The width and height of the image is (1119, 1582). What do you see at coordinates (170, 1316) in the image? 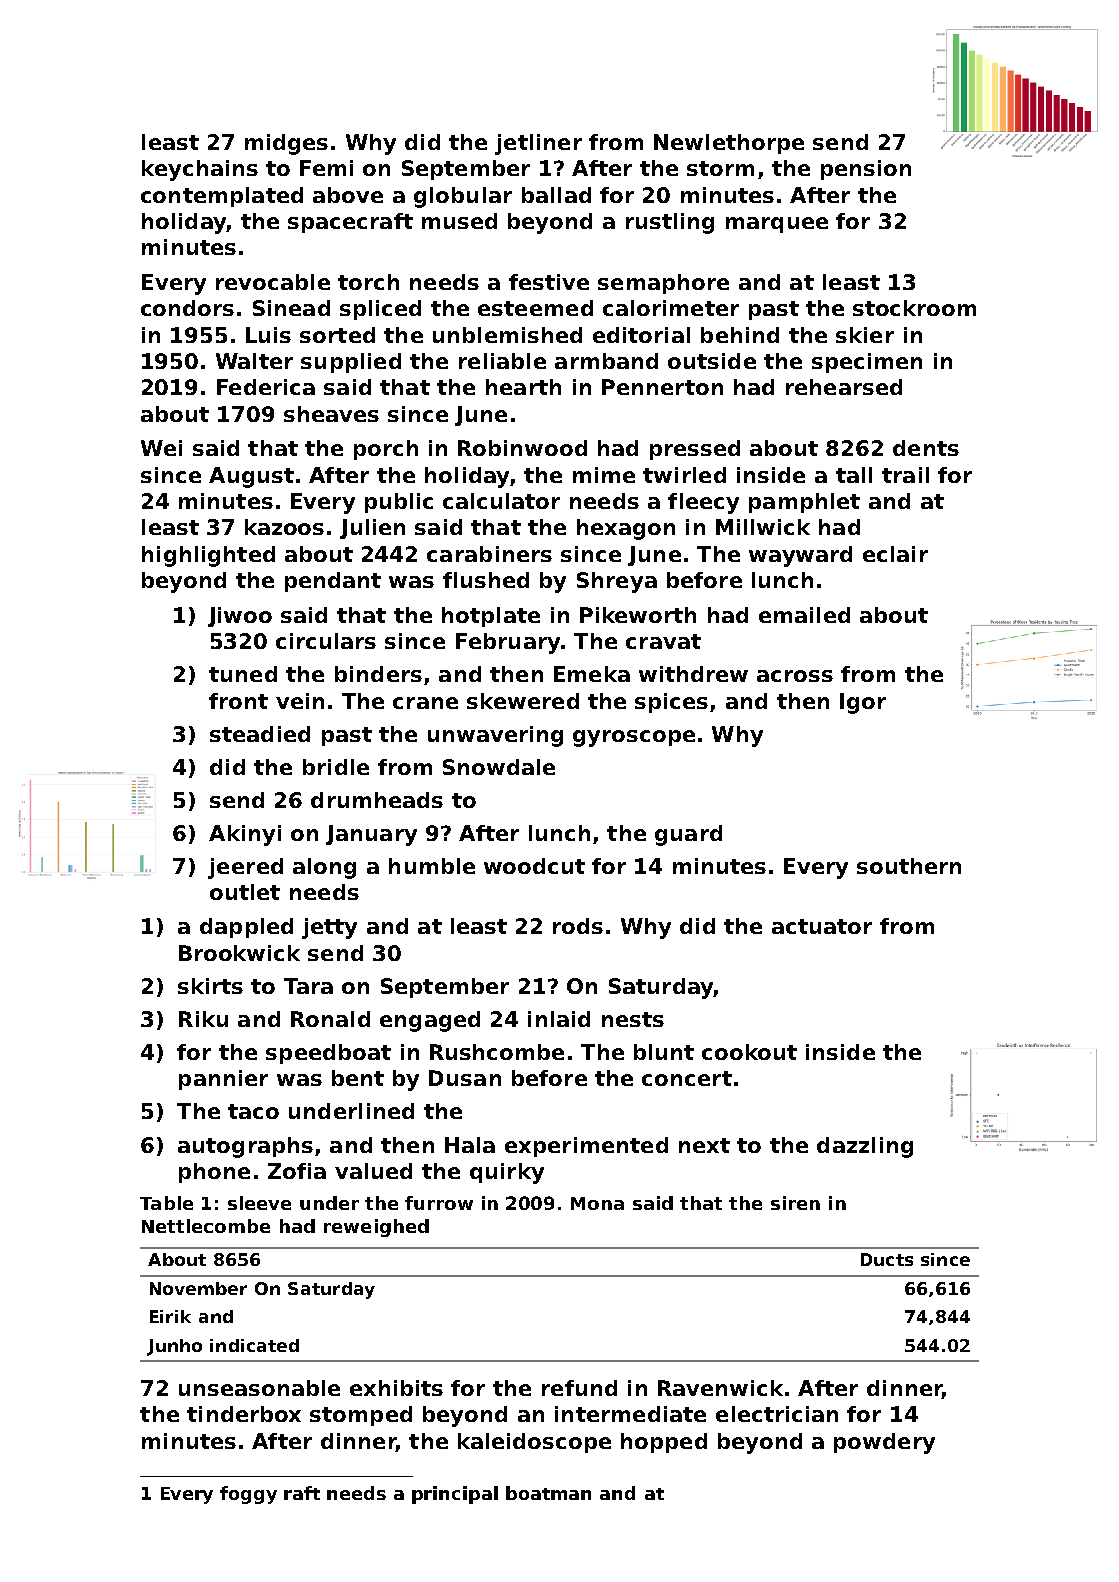
I see `Eirik` at bounding box center [170, 1316].
